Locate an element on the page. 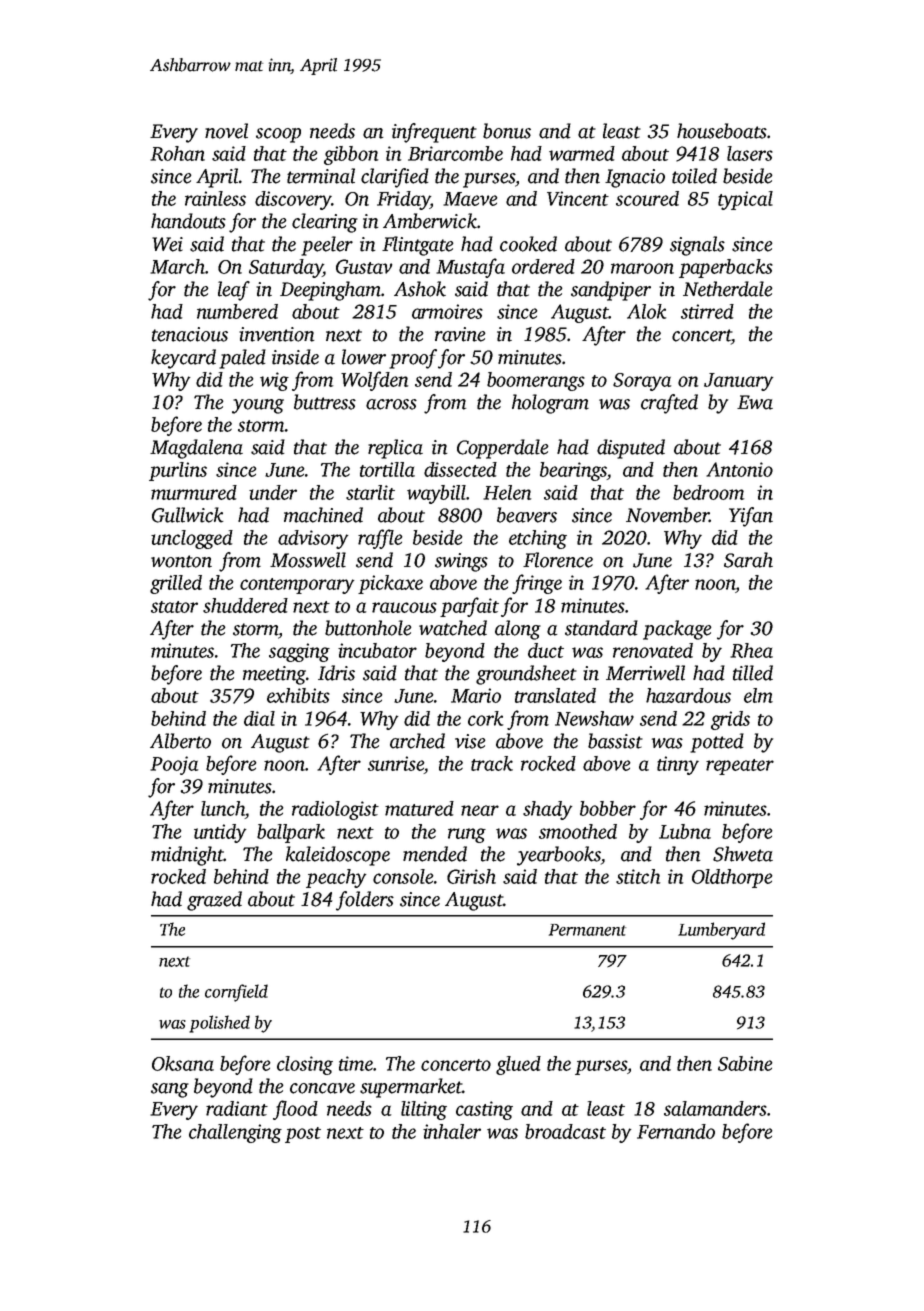 The height and width of the document is (1311, 924). groundsheet is located at coordinates (526, 675).
